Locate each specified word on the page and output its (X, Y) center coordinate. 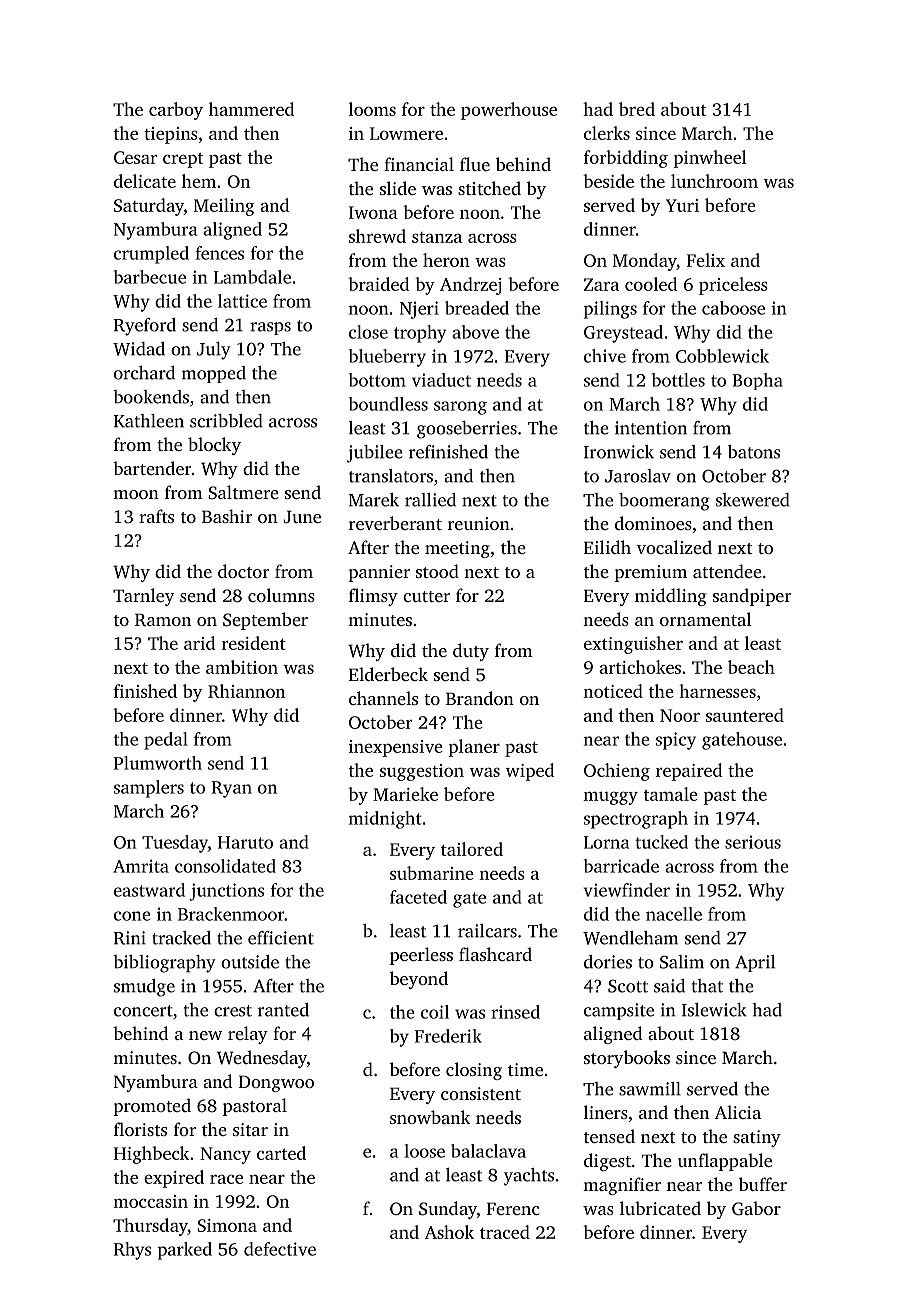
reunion (479, 523)
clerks (607, 133)
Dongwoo (276, 1083)
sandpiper (752, 597)
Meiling (224, 207)
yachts (529, 1177)
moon (136, 494)
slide (398, 188)
